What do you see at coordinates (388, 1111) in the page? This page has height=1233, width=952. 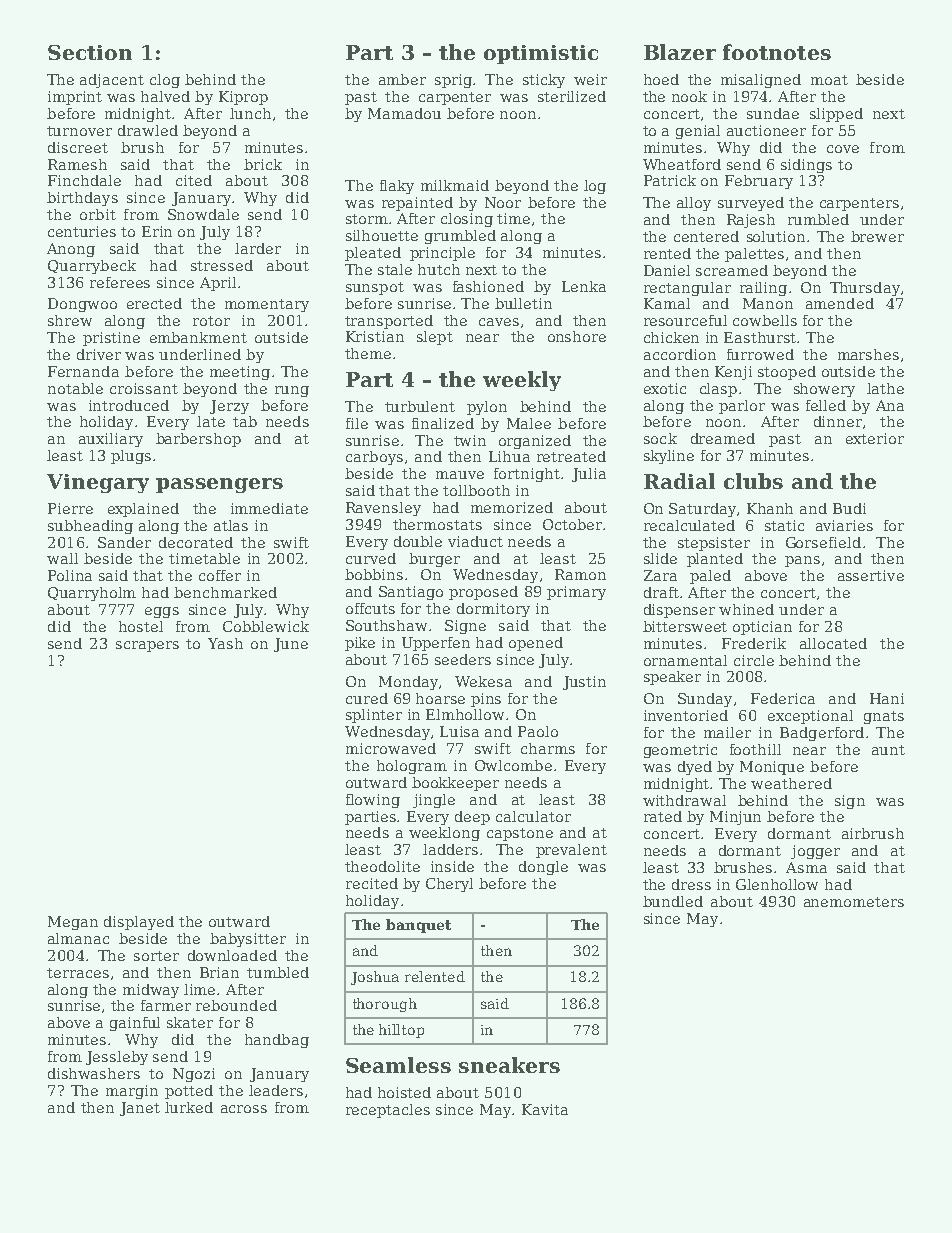 I see `receptacles` at bounding box center [388, 1111].
